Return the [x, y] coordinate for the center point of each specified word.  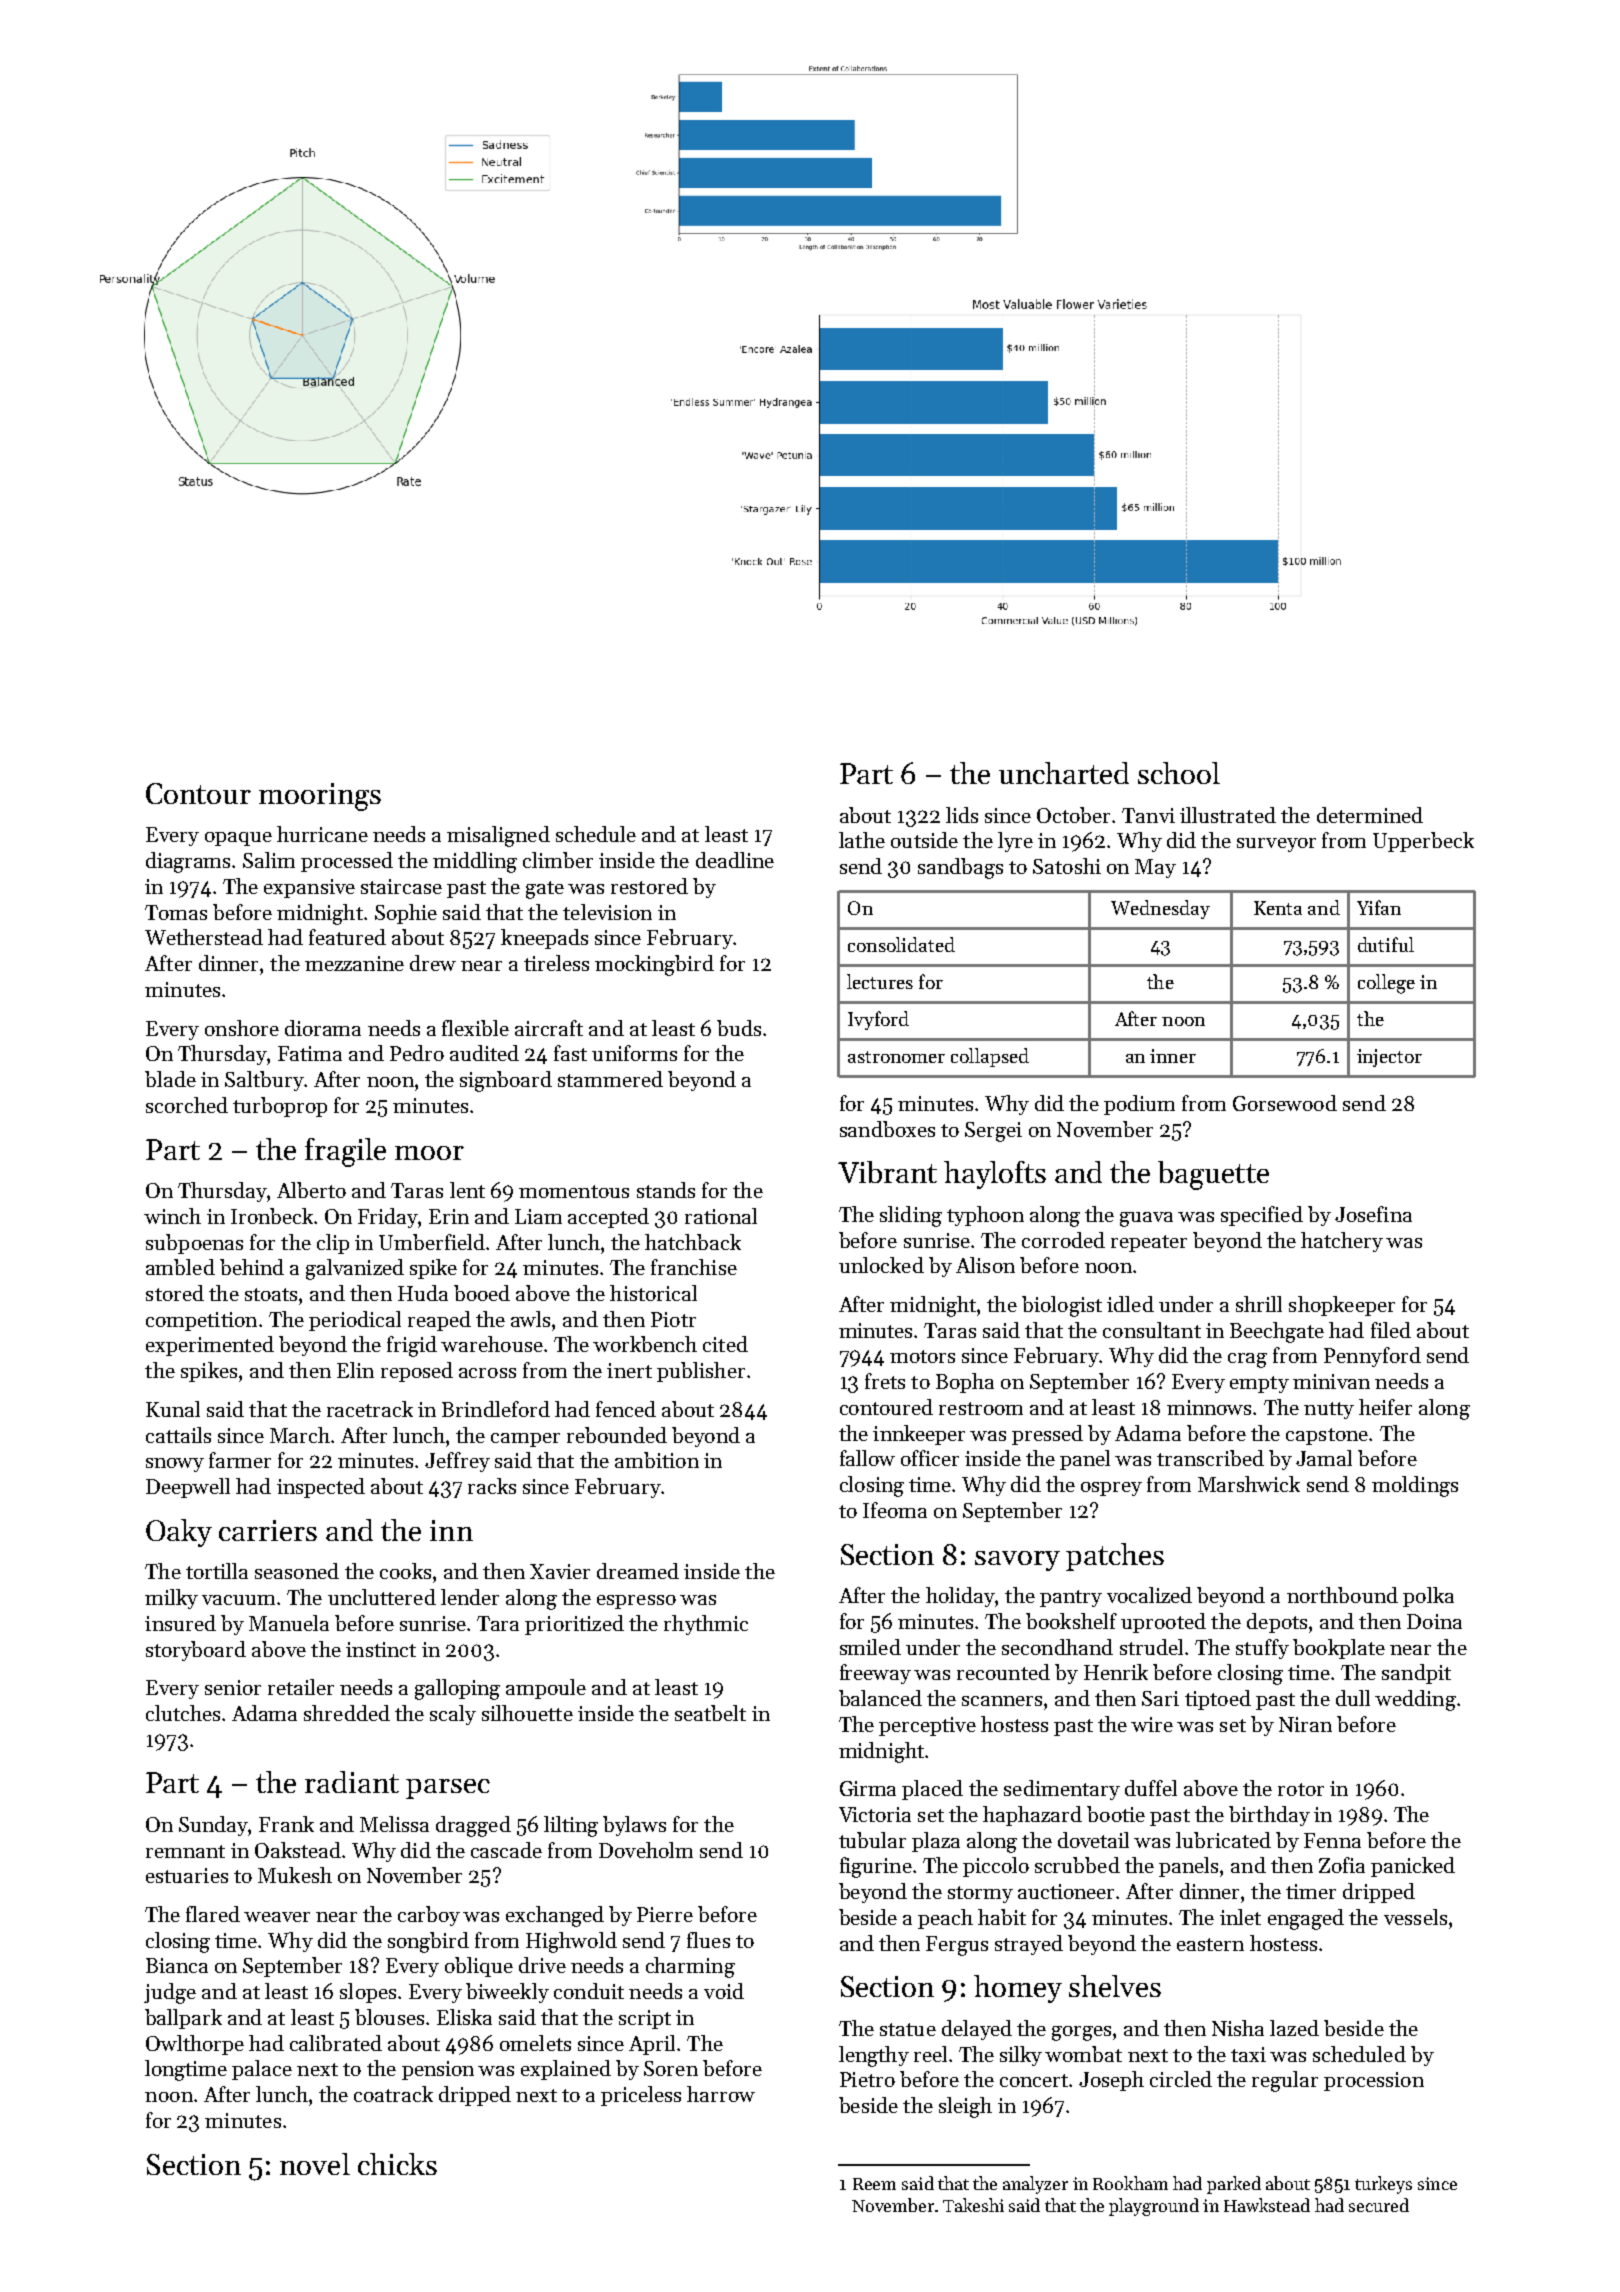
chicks [397, 2164]
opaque [238, 839]
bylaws [634, 1826]
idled [1130, 1304]
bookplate [1339, 1649]
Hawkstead [1267, 2205]
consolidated [901, 944]
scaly [453, 1715]
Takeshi [973, 2205]
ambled [180, 1267]
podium [1139, 1105]
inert [629, 1370]
